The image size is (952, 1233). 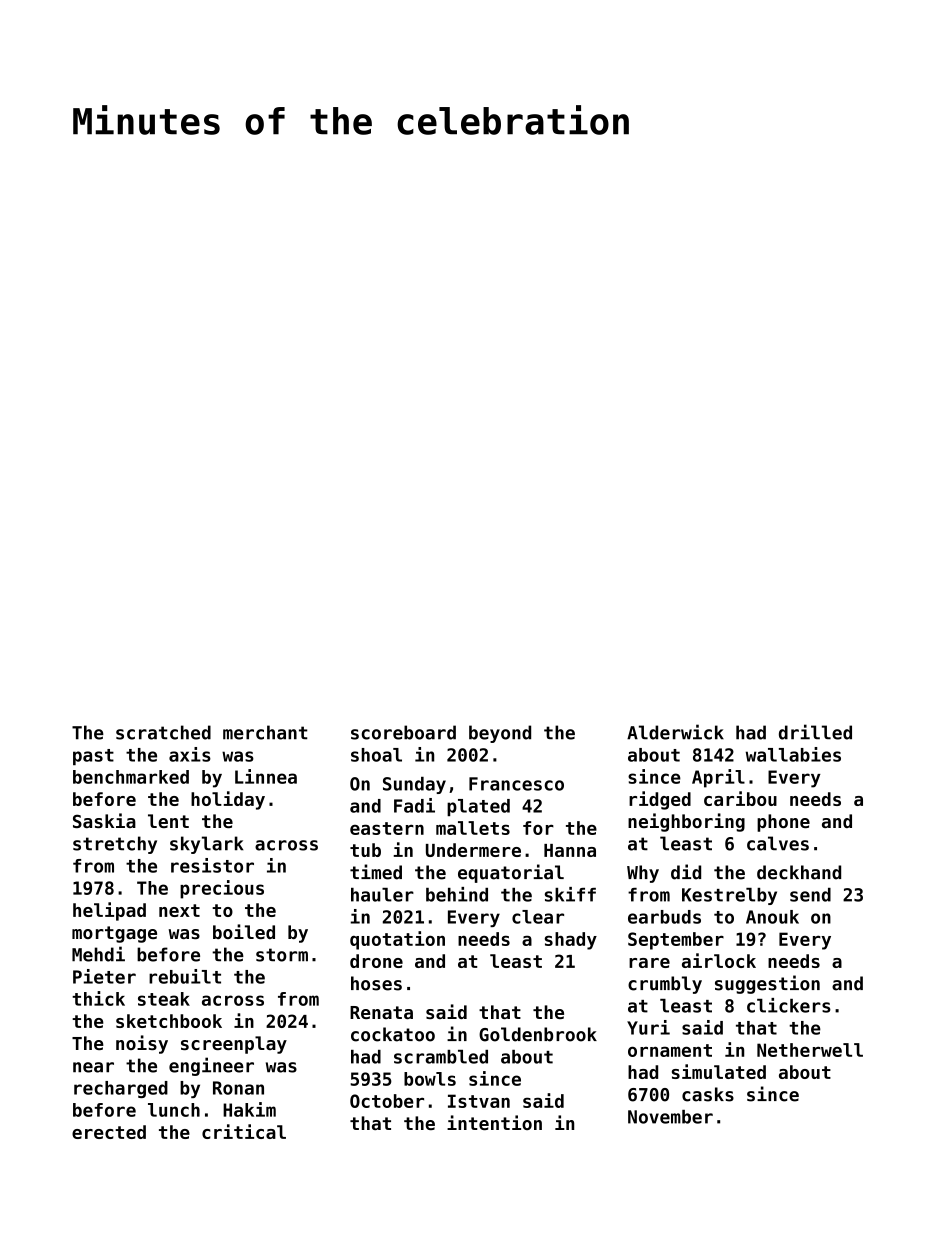 I want to click on rare, so click(x=649, y=963).
